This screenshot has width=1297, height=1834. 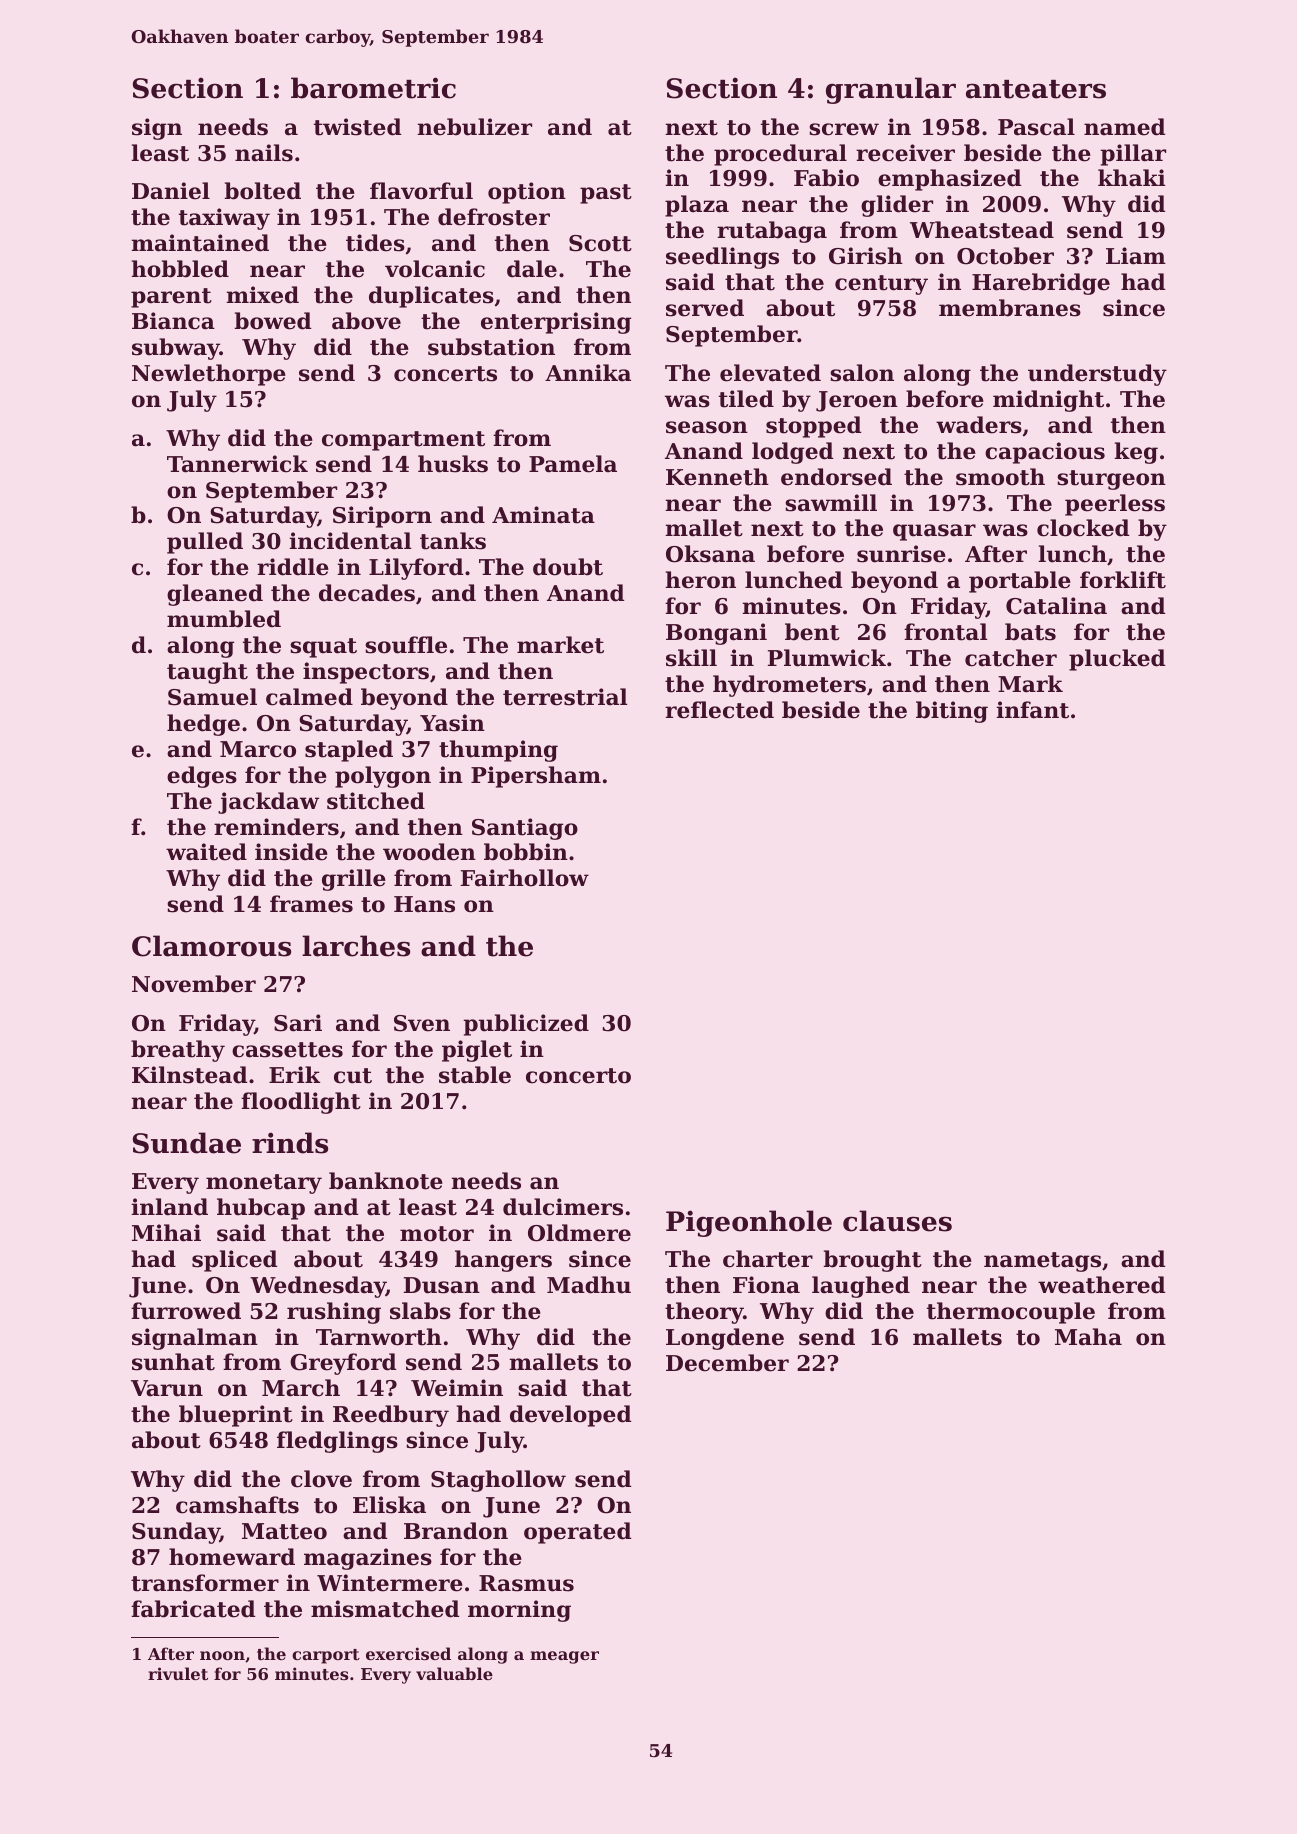 What do you see at coordinates (1088, 1337) in the screenshot?
I see `Maha` at bounding box center [1088, 1337].
